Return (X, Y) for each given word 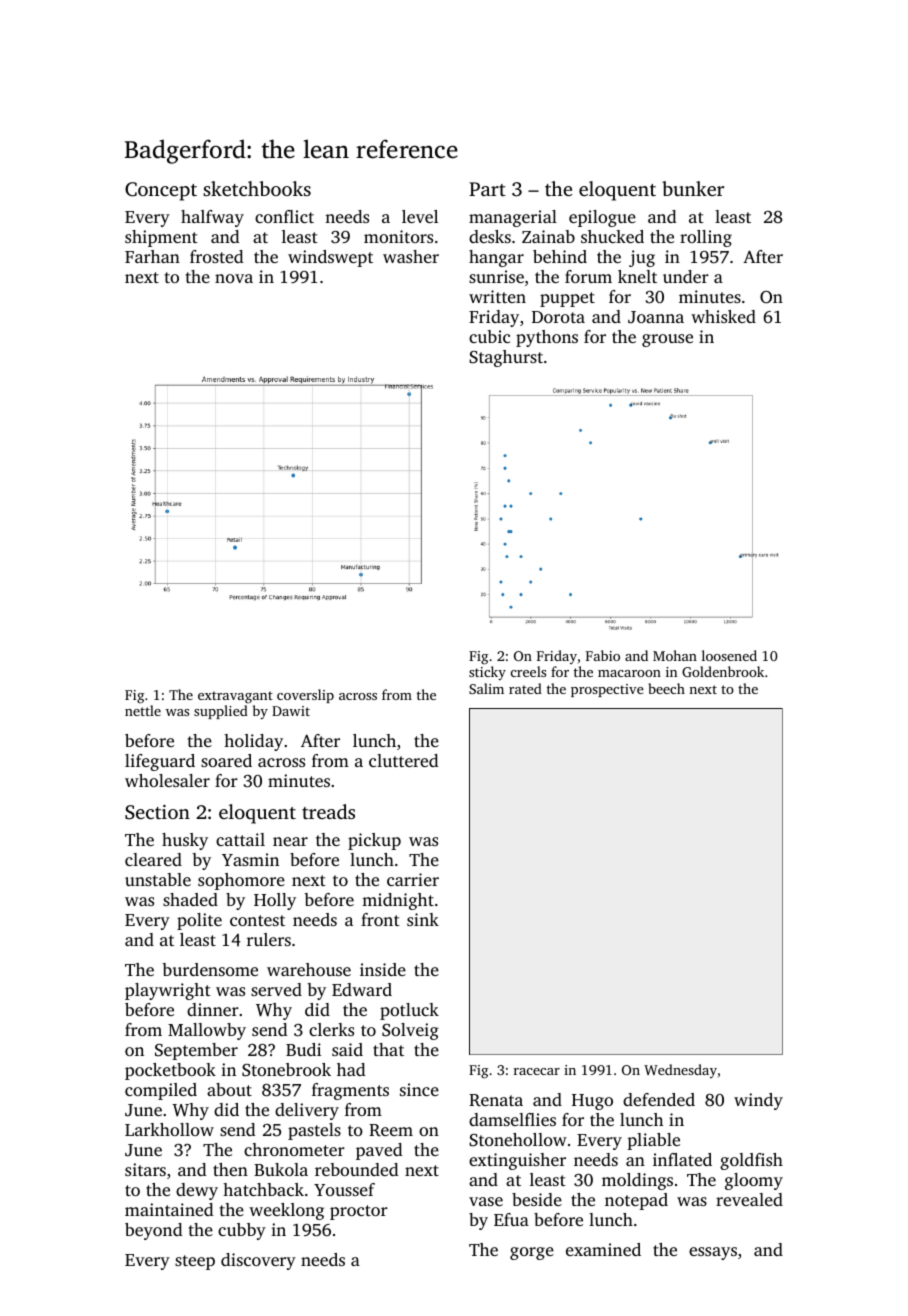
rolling (706, 238)
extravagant (235, 697)
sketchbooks (257, 188)
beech (666, 688)
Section (157, 812)
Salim (486, 688)
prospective (607, 690)
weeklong (286, 1211)
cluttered (403, 760)
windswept (330, 258)
